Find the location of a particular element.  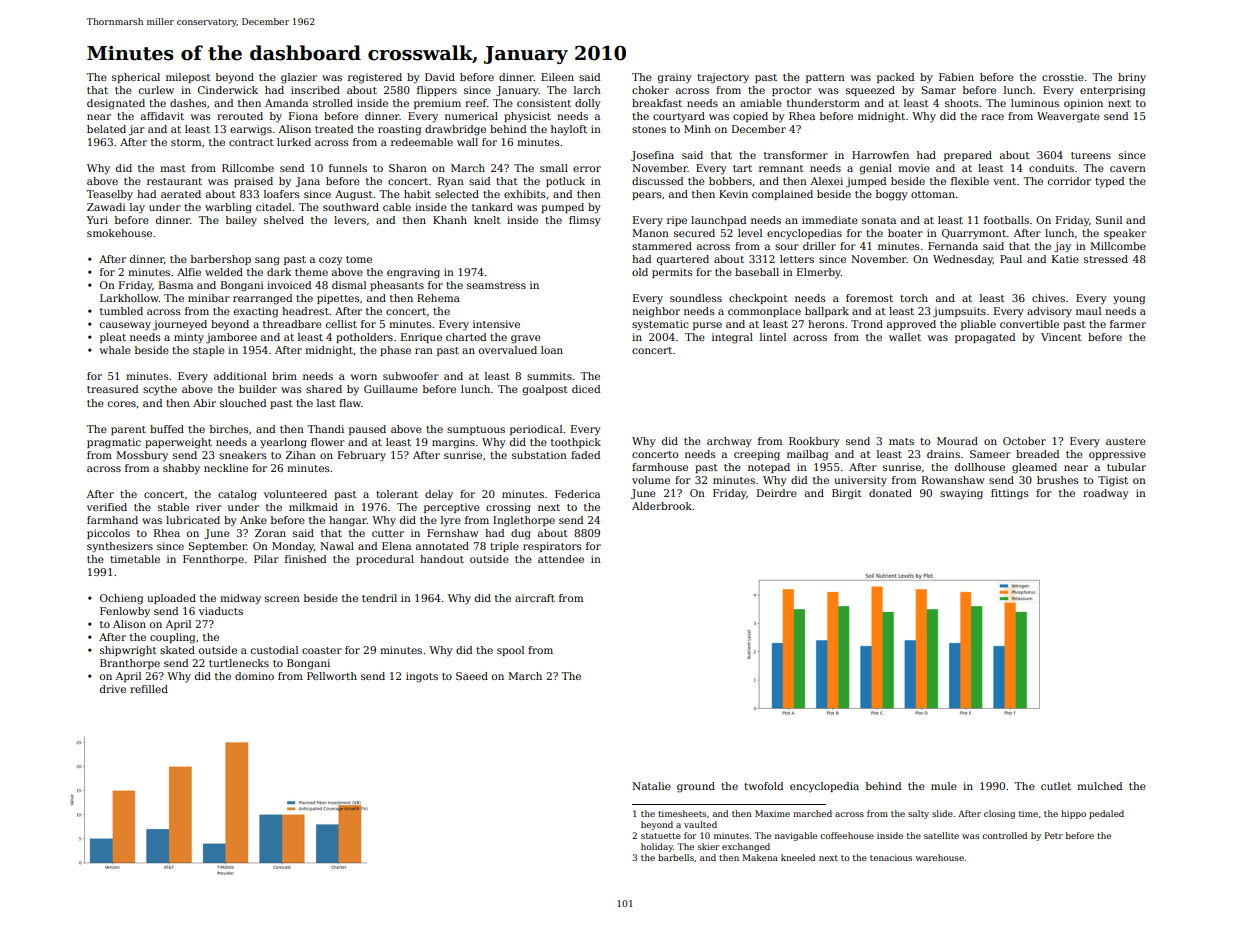

breaded is located at coordinates (1037, 454).
